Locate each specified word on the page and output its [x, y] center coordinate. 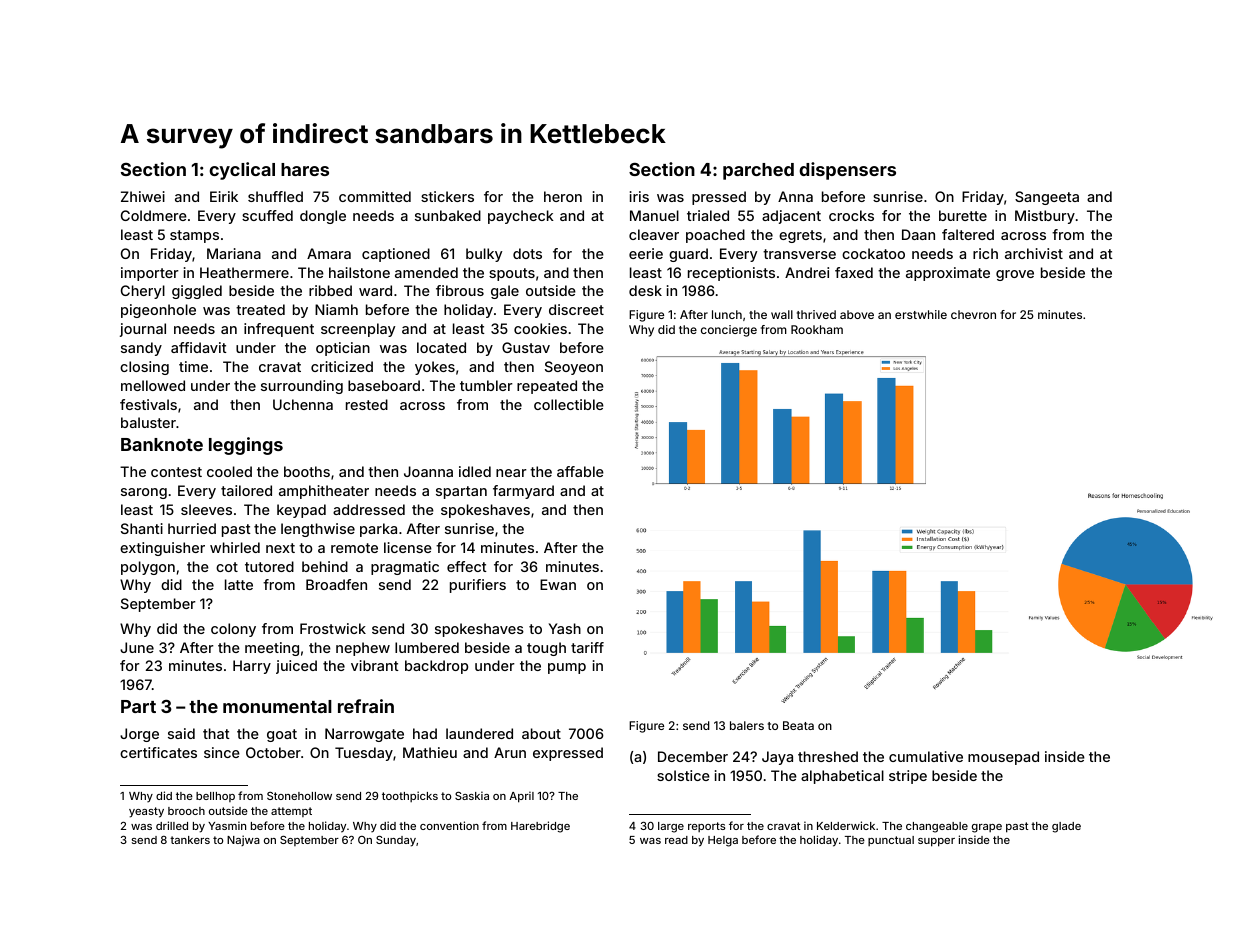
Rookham [817, 329]
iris [639, 196]
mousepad [1003, 758]
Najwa [243, 840]
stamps [194, 236]
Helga [723, 841]
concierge [729, 331]
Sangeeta [1047, 198]
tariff [587, 647]
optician [343, 349]
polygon [148, 568]
